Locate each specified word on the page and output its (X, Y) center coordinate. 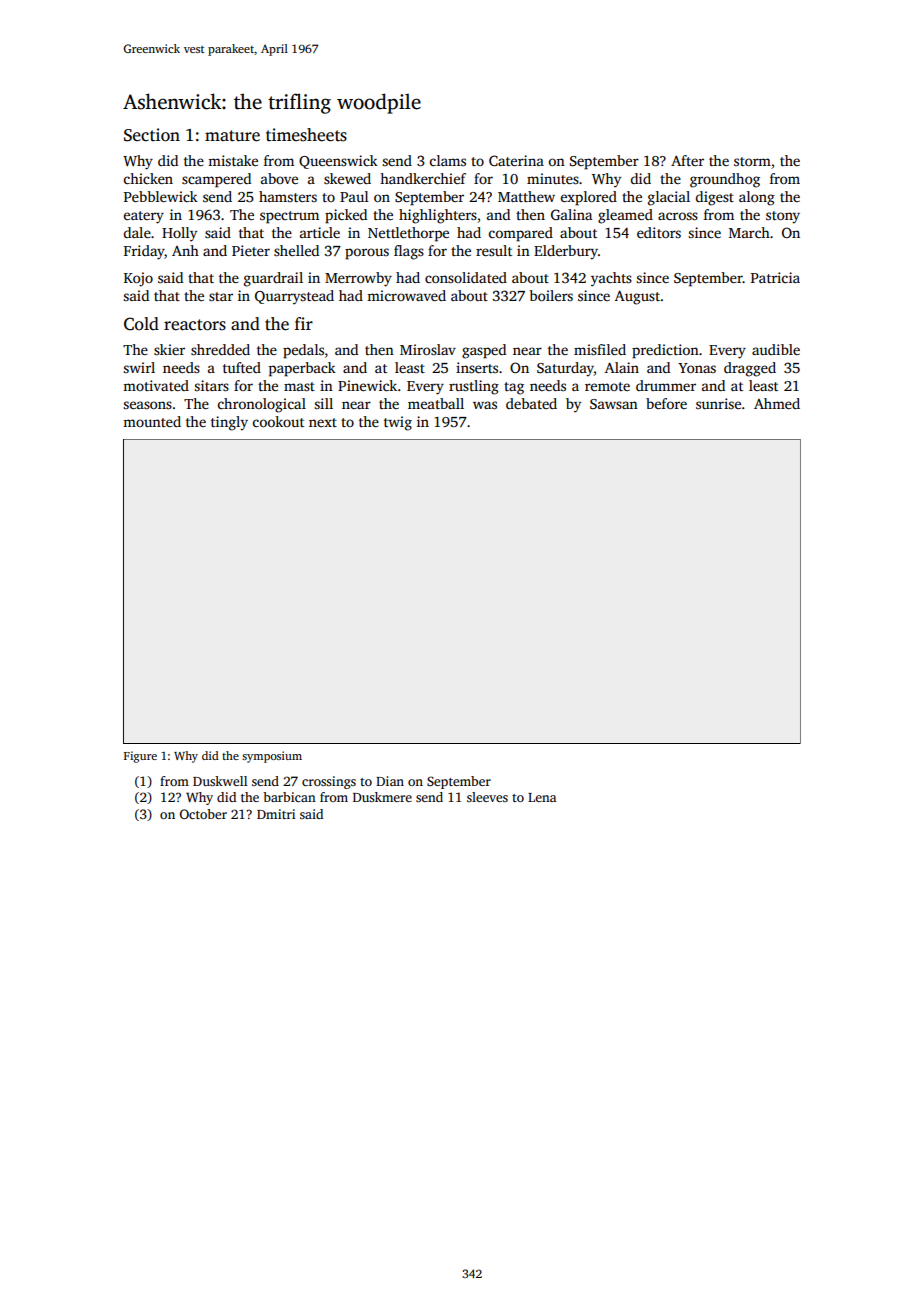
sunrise (718, 403)
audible (776, 349)
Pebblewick (161, 196)
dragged (750, 369)
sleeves (487, 797)
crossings (329, 782)
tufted (242, 367)
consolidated (466, 277)
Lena (542, 797)
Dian (390, 781)
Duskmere (382, 797)
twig (398, 423)
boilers (551, 295)
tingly (229, 423)
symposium (272, 757)
